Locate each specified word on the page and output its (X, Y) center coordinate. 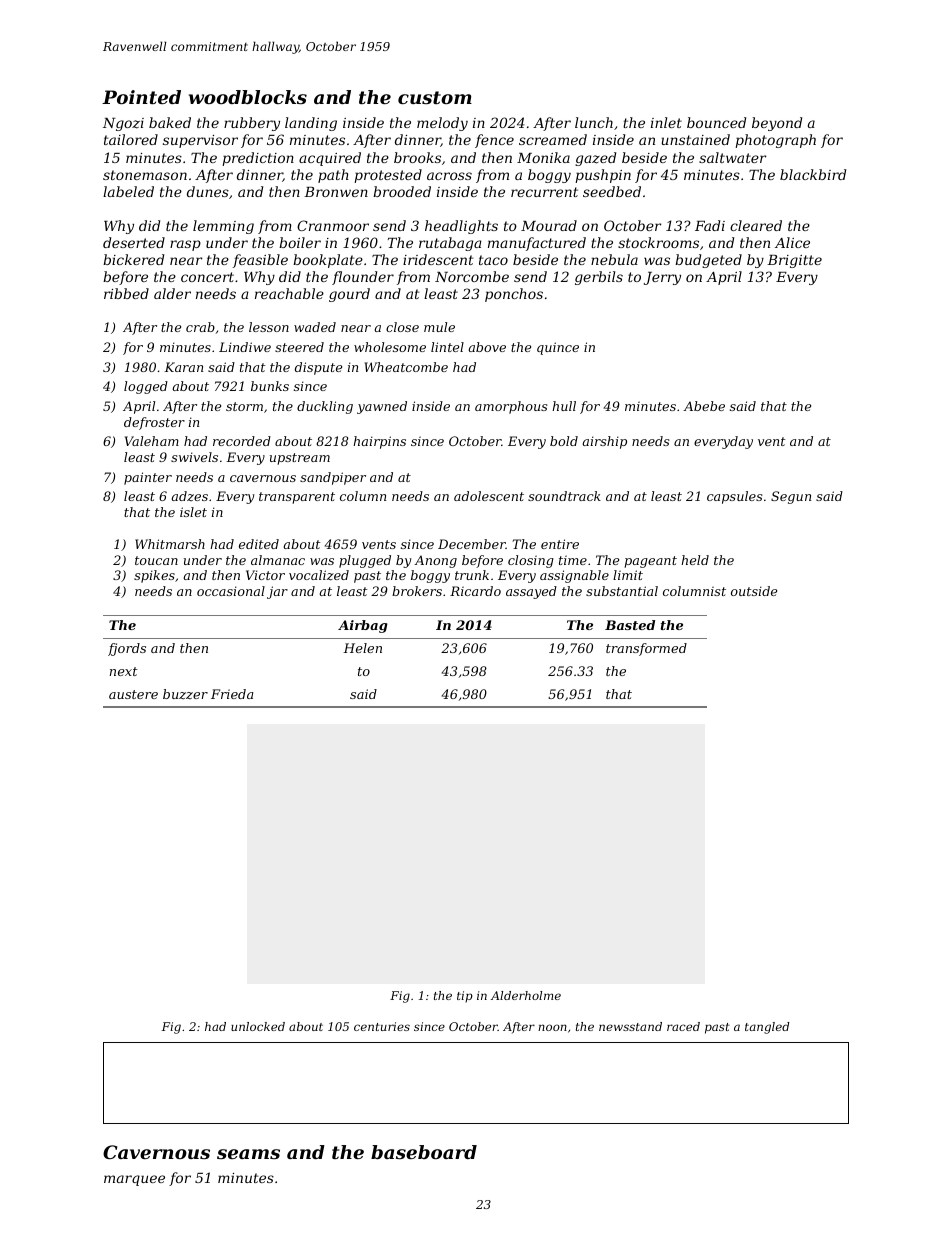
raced (683, 1026)
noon (552, 1027)
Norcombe (472, 276)
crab (200, 327)
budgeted (708, 261)
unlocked (258, 1026)
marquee (134, 1180)
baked (170, 122)
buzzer (185, 694)
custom (435, 97)
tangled (767, 1028)
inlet (666, 122)
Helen (362, 648)
